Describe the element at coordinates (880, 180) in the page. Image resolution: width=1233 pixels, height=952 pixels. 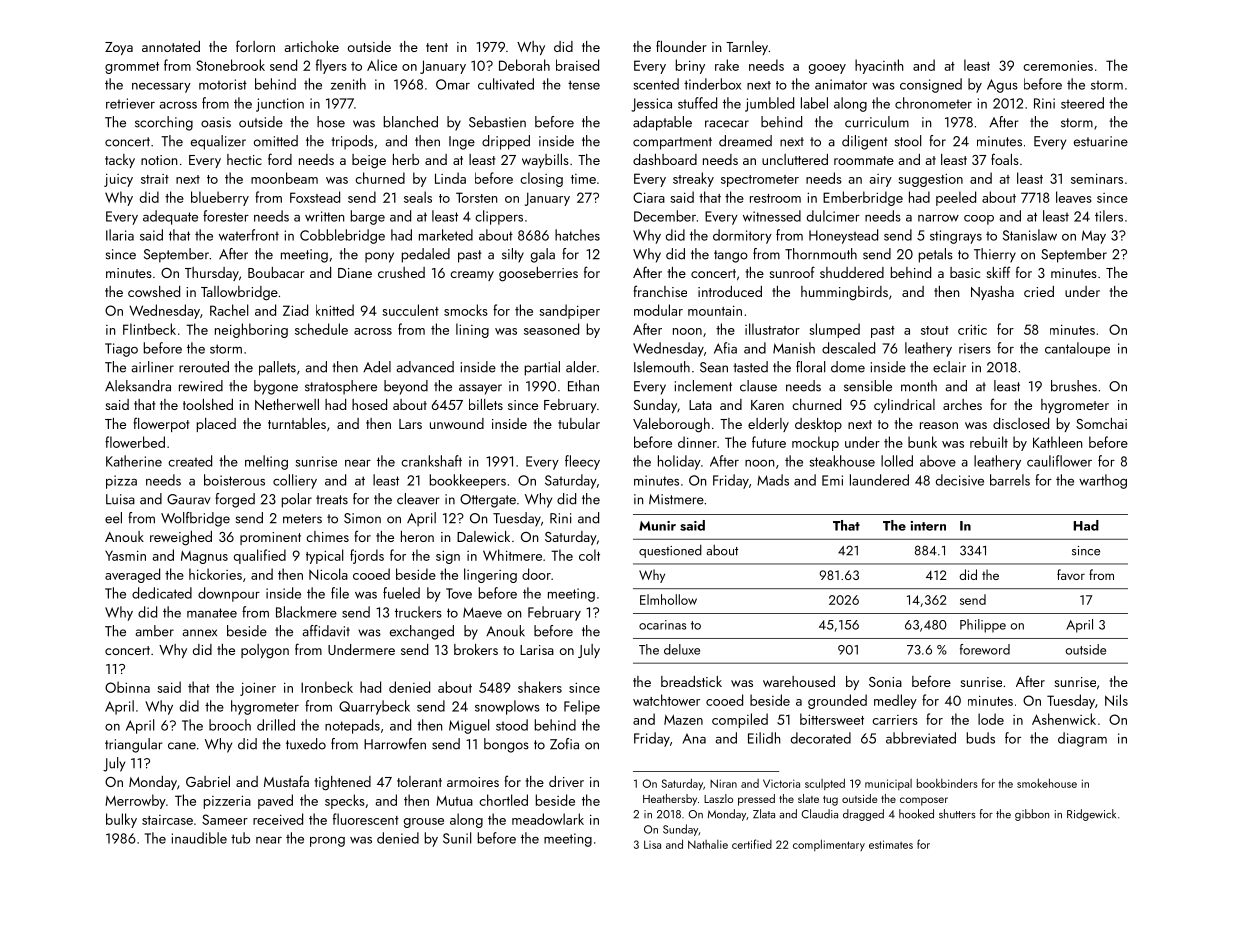
I see `airy` at that location.
